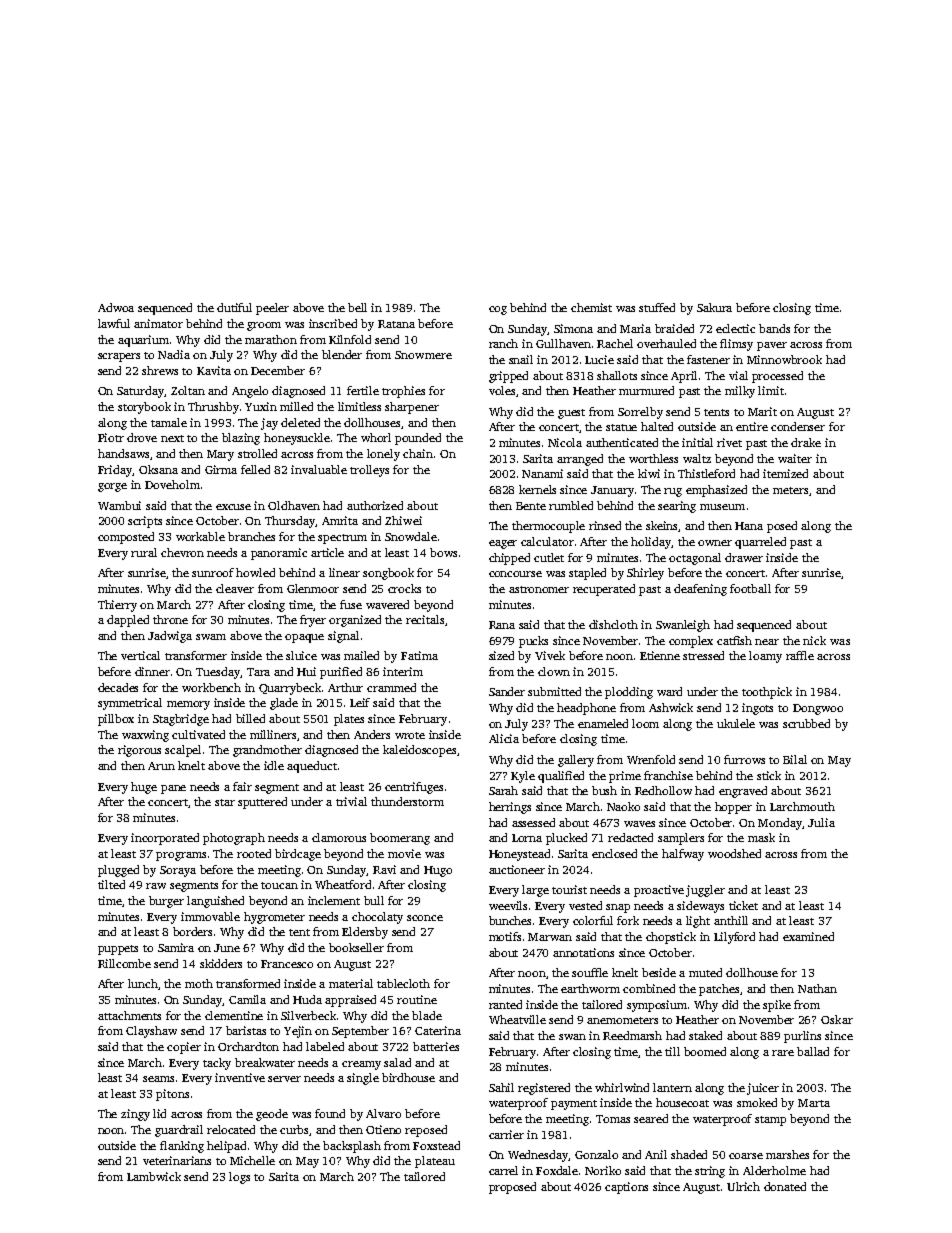  Describe the element at coordinates (443, 552) in the page. I see `bows` at that location.
